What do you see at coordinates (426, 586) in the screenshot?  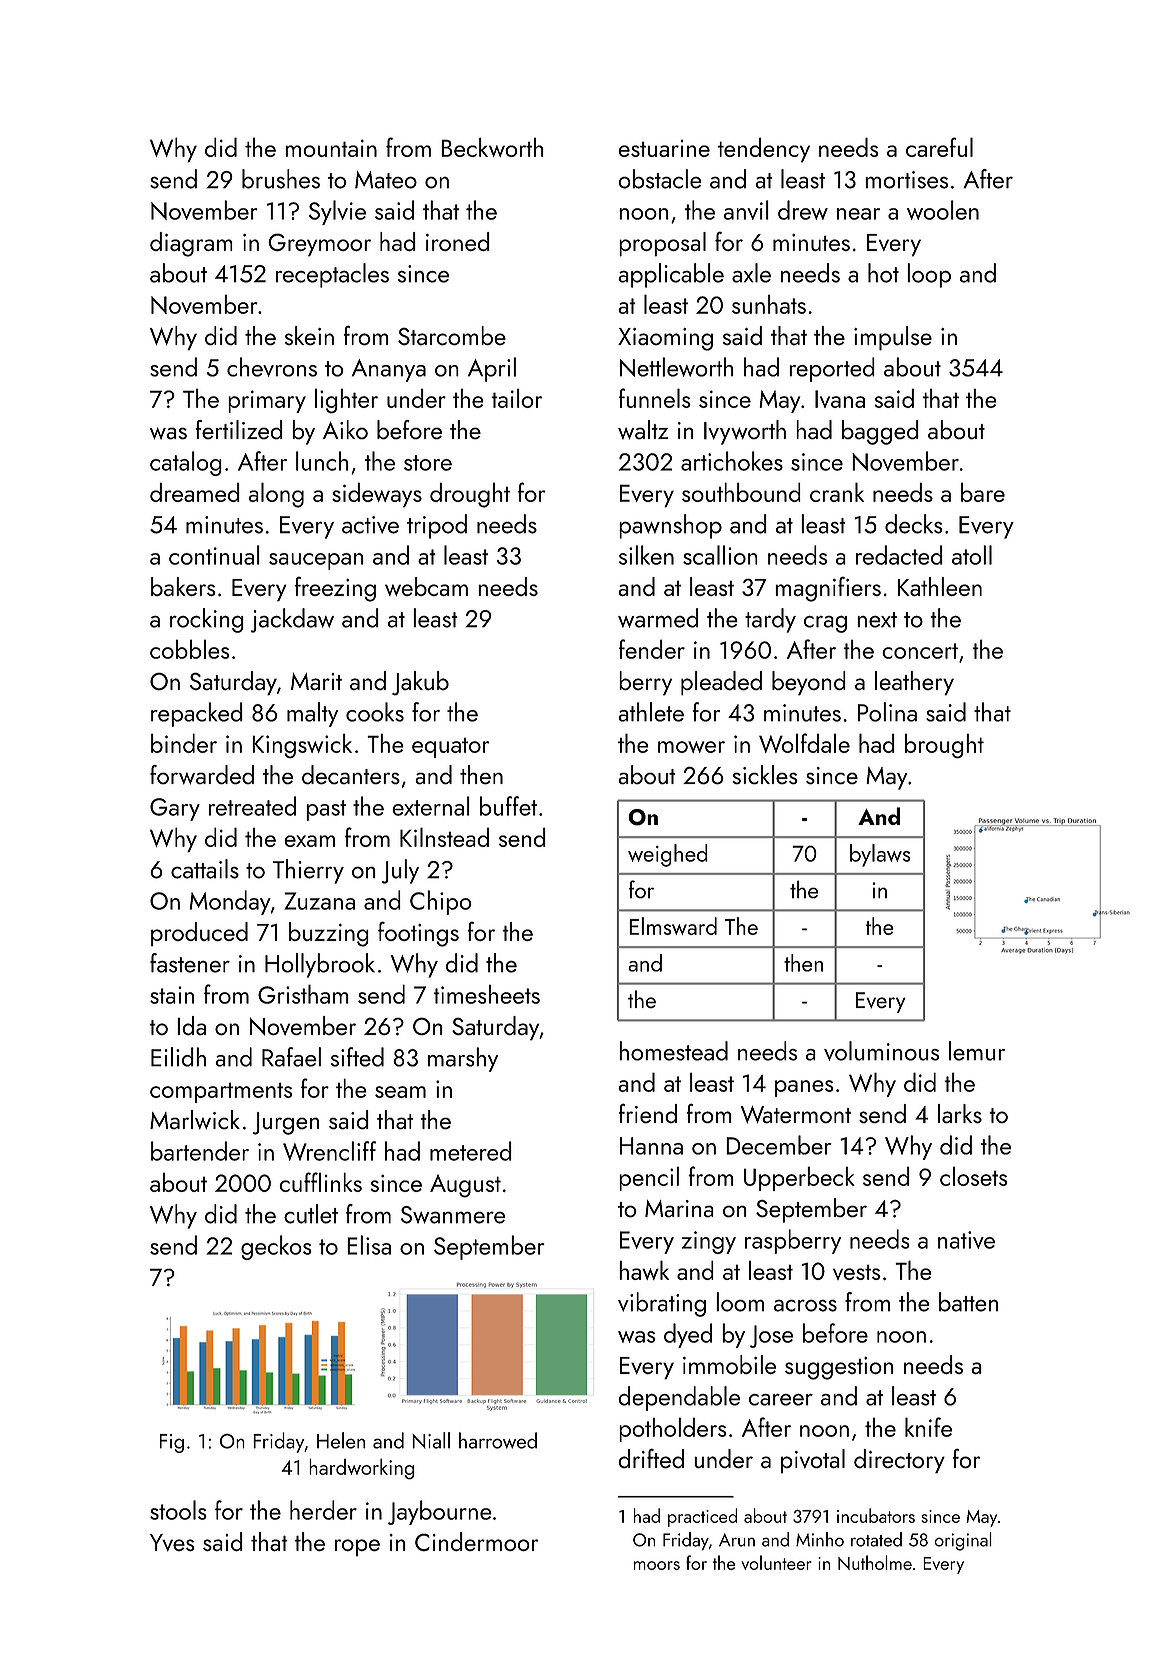 I see `webcam` at bounding box center [426, 586].
